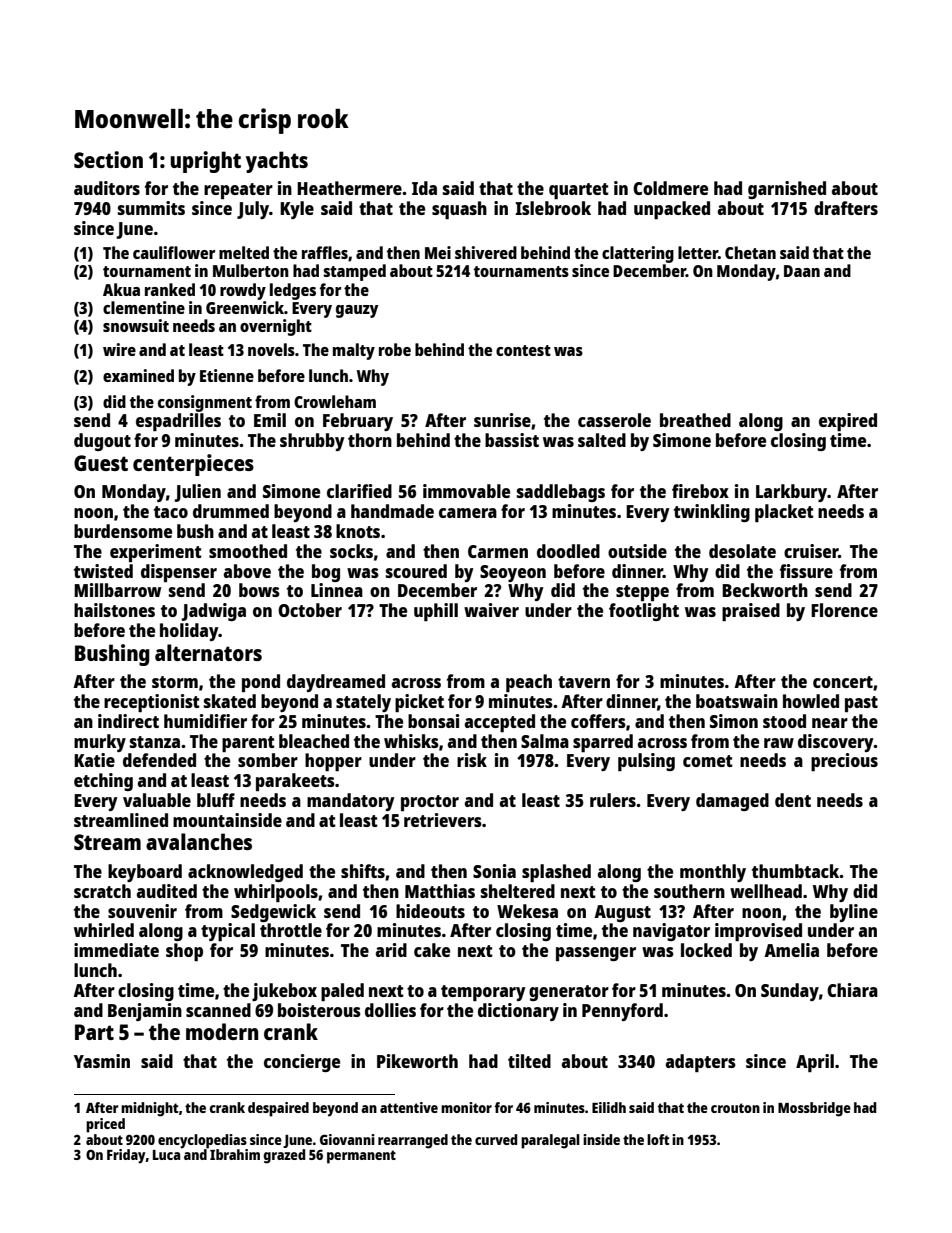  What do you see at coordinates (103, 571) in the page?
I see `twisted` at bounding box center [103, 571].
